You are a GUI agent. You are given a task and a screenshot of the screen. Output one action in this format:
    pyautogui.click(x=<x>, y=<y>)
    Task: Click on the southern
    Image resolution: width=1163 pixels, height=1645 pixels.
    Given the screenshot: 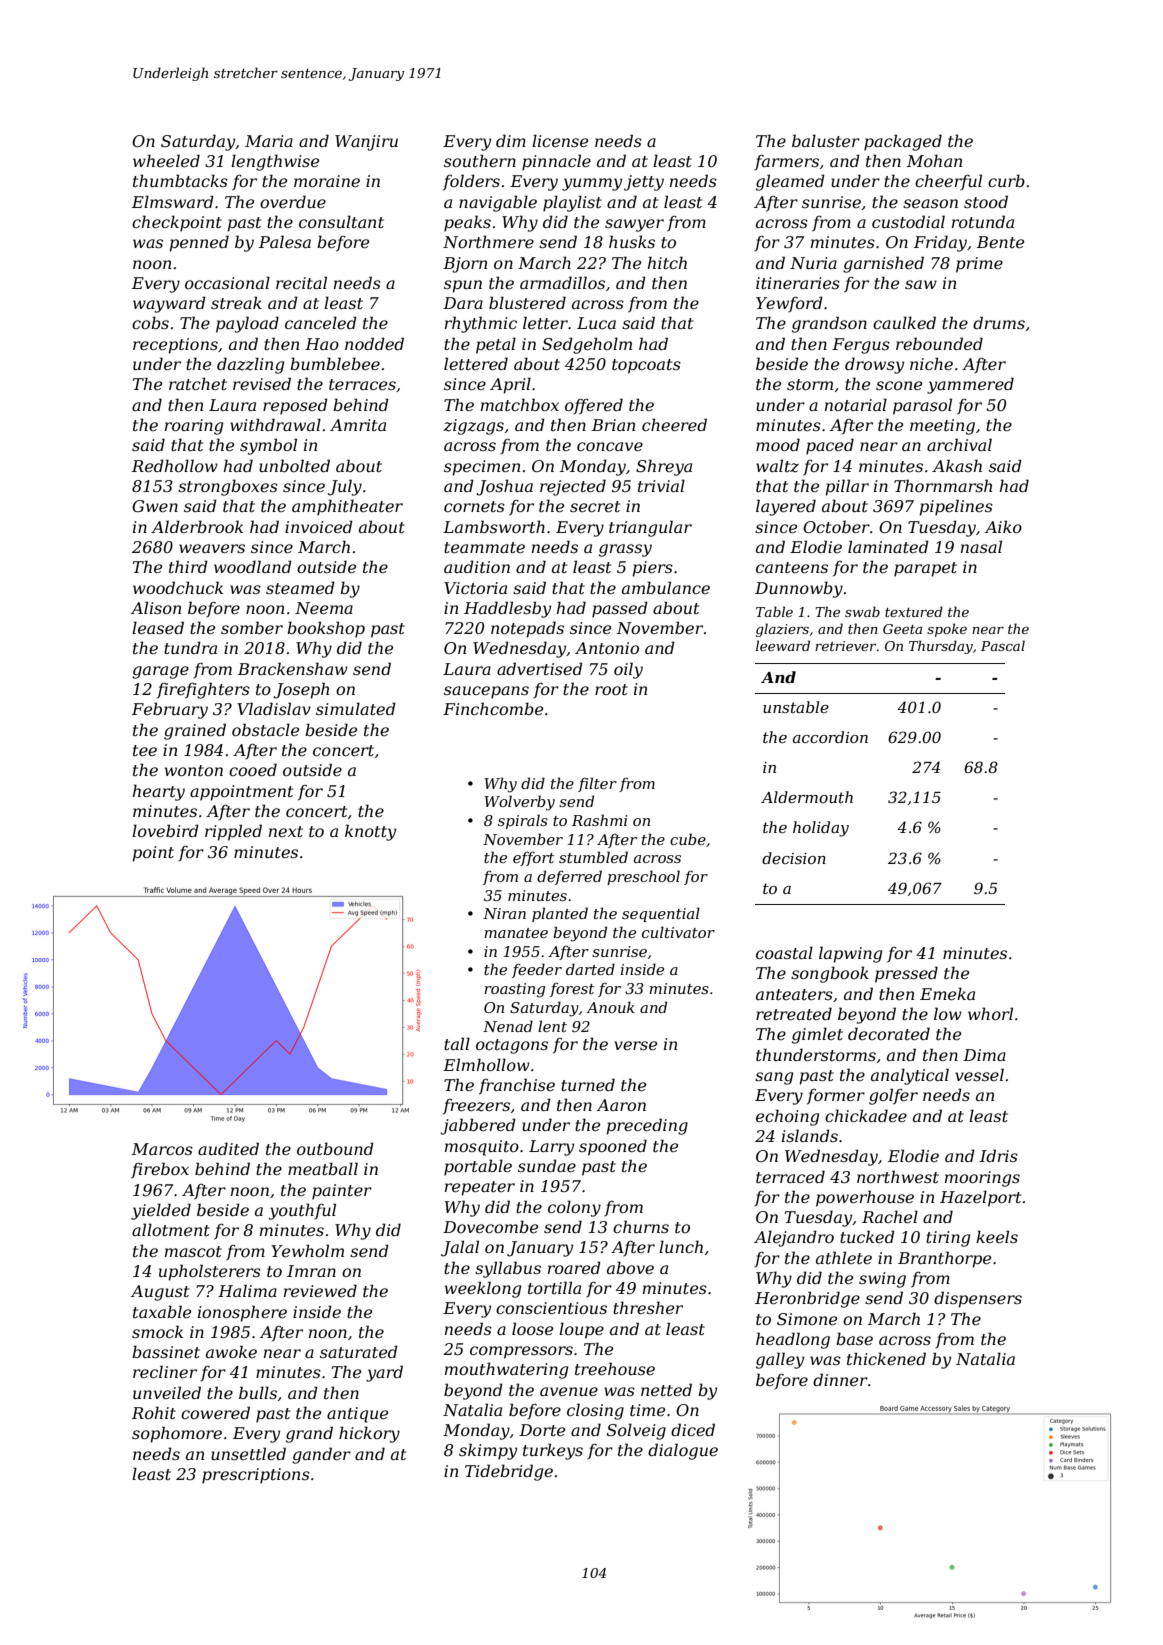 What is the action you would take?
    pyautogui.click(x=480, y=160)
